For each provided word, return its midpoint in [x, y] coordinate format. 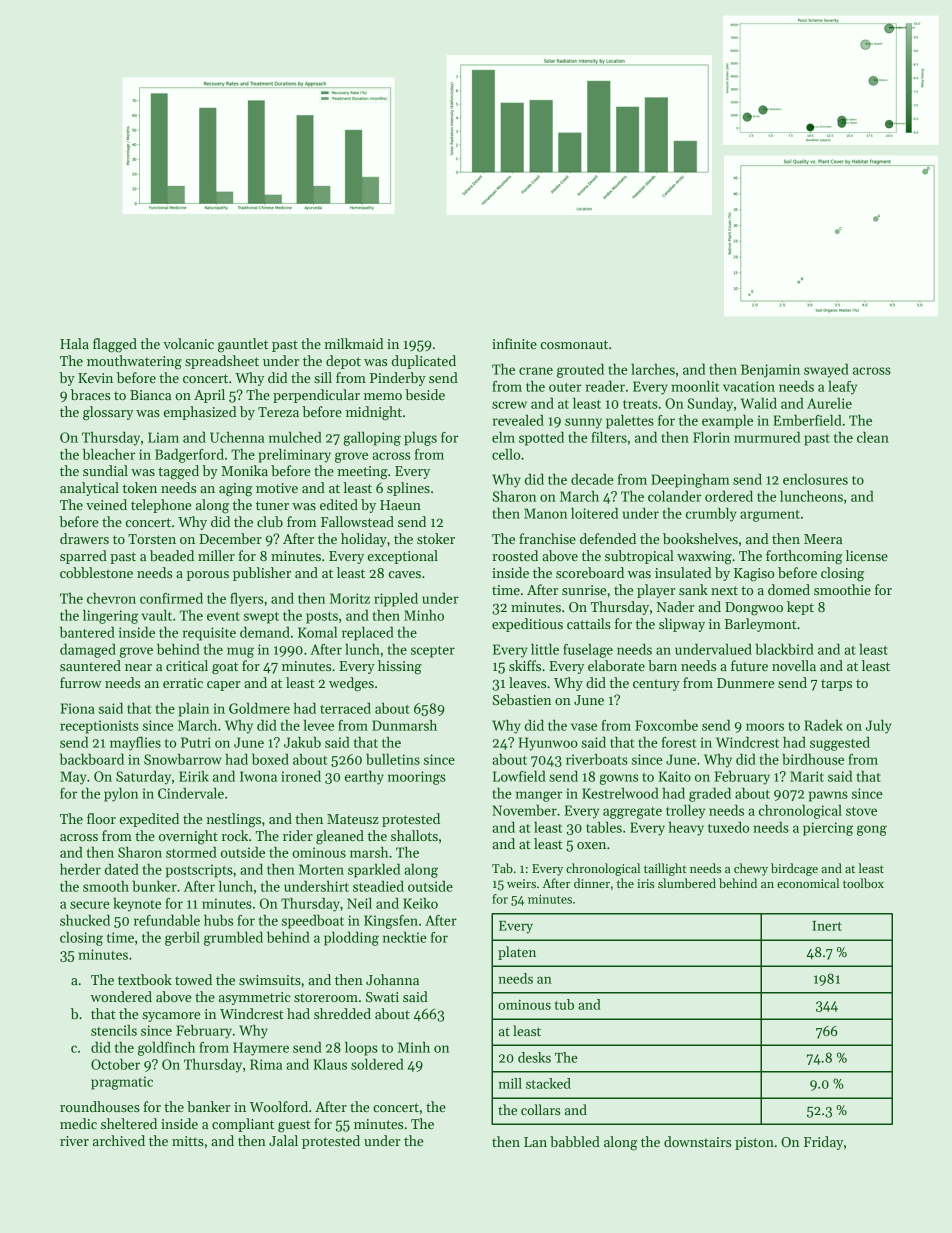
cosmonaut [574, 344]
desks [534, 1057]
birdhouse [813, 759]
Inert [827, 926]
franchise [547, 538]
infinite [514, 343]
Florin [711, 437]
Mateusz [353, 819]
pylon [121, 795]
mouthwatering [134, 362]
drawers [84, 538]
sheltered [129, 1123]
